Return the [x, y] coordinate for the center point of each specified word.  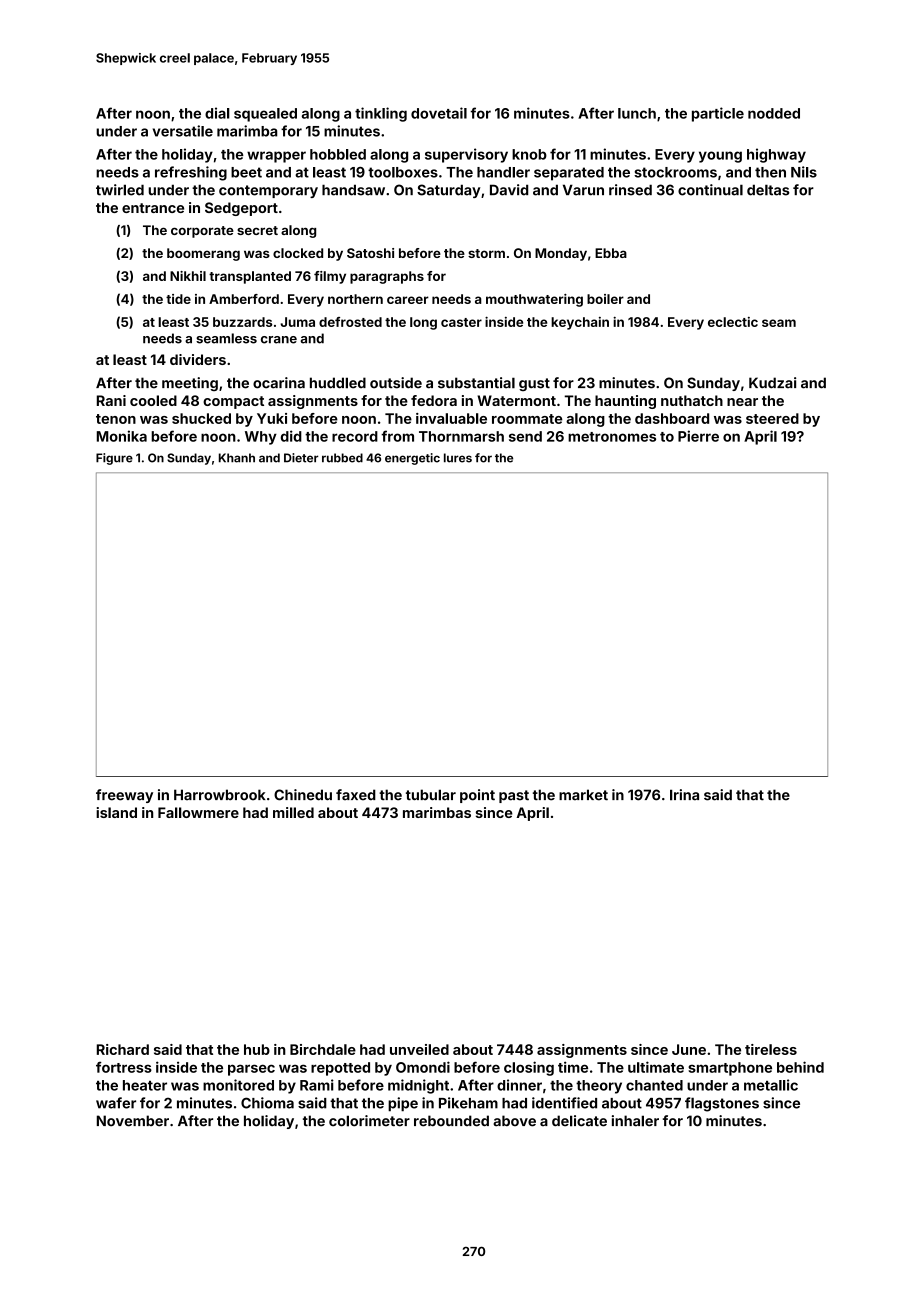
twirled [120, 190]
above [514, 1121]
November [133, 1121]
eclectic [733, 322]
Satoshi [370, 253]
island [116, 812]
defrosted [350, 322]
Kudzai [772, 383]
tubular [431, 795]
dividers [198, 359]
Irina [684, 795]
